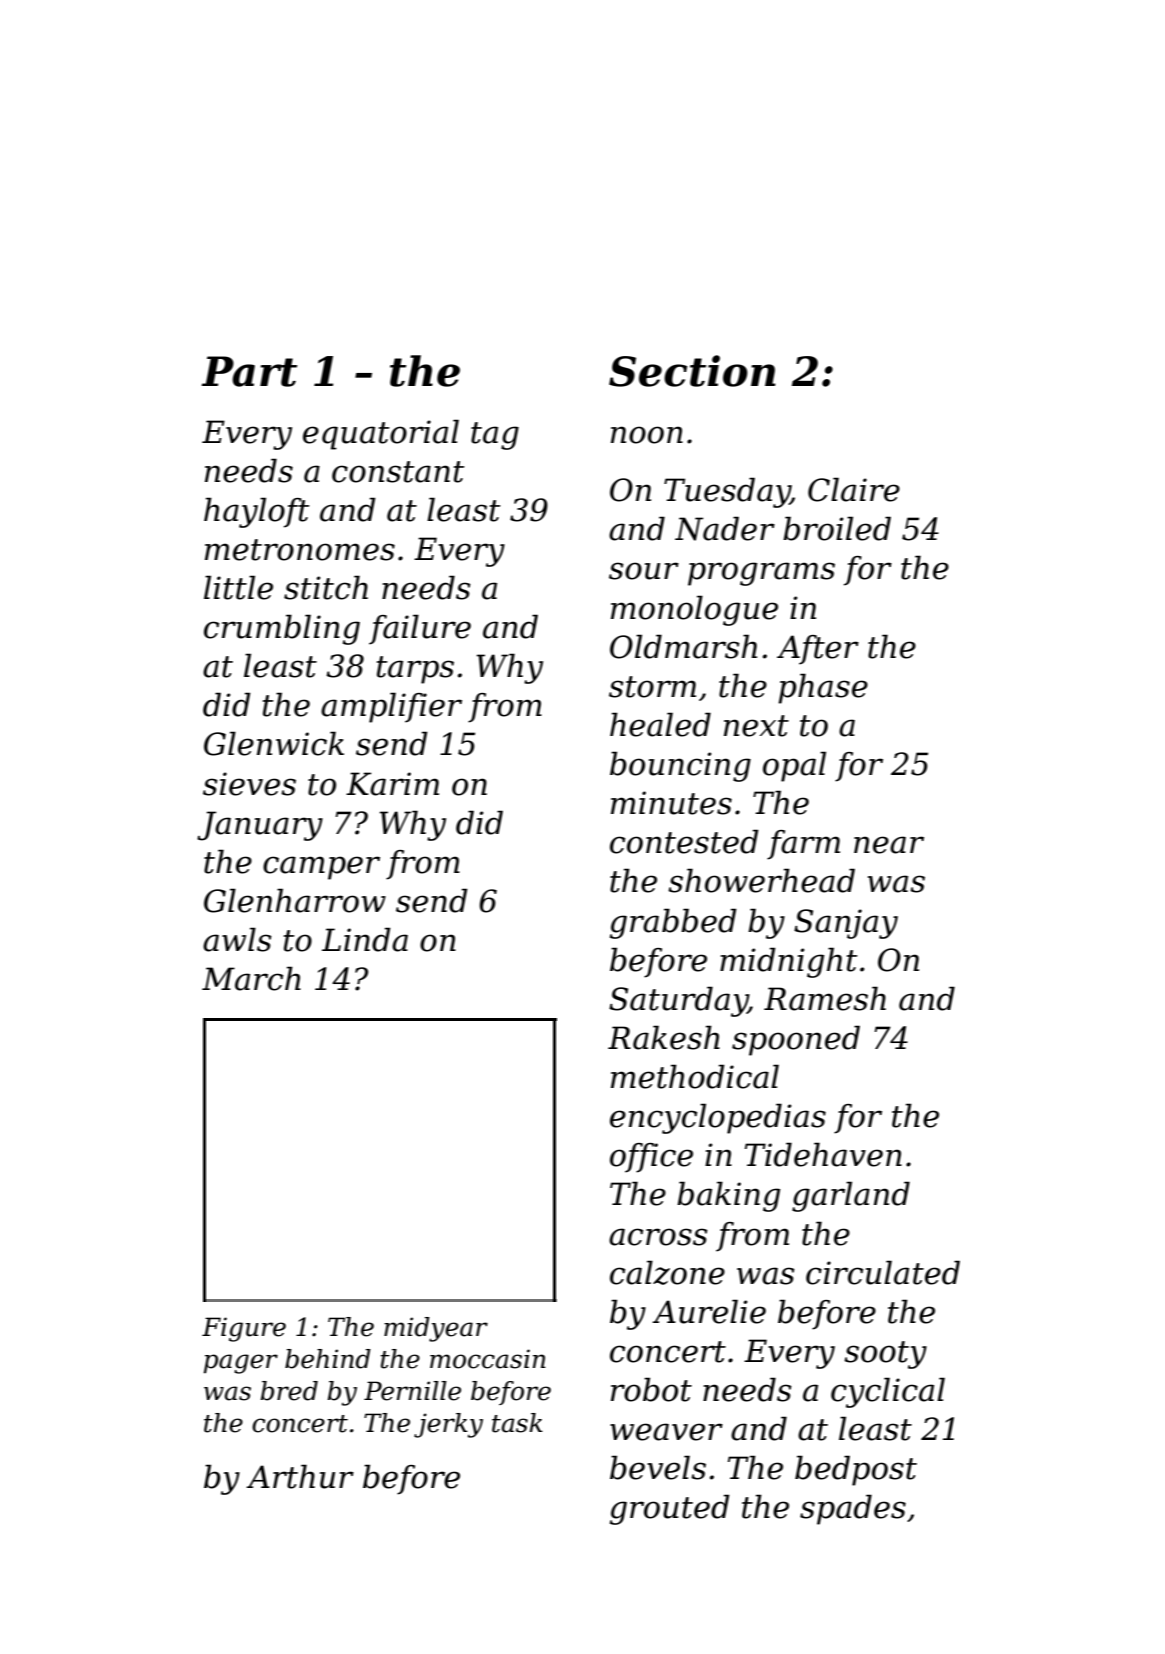  What do you see at coordinates (883, 1272) in the image?
I see `circulated` at bounding box center [883, 1272].
